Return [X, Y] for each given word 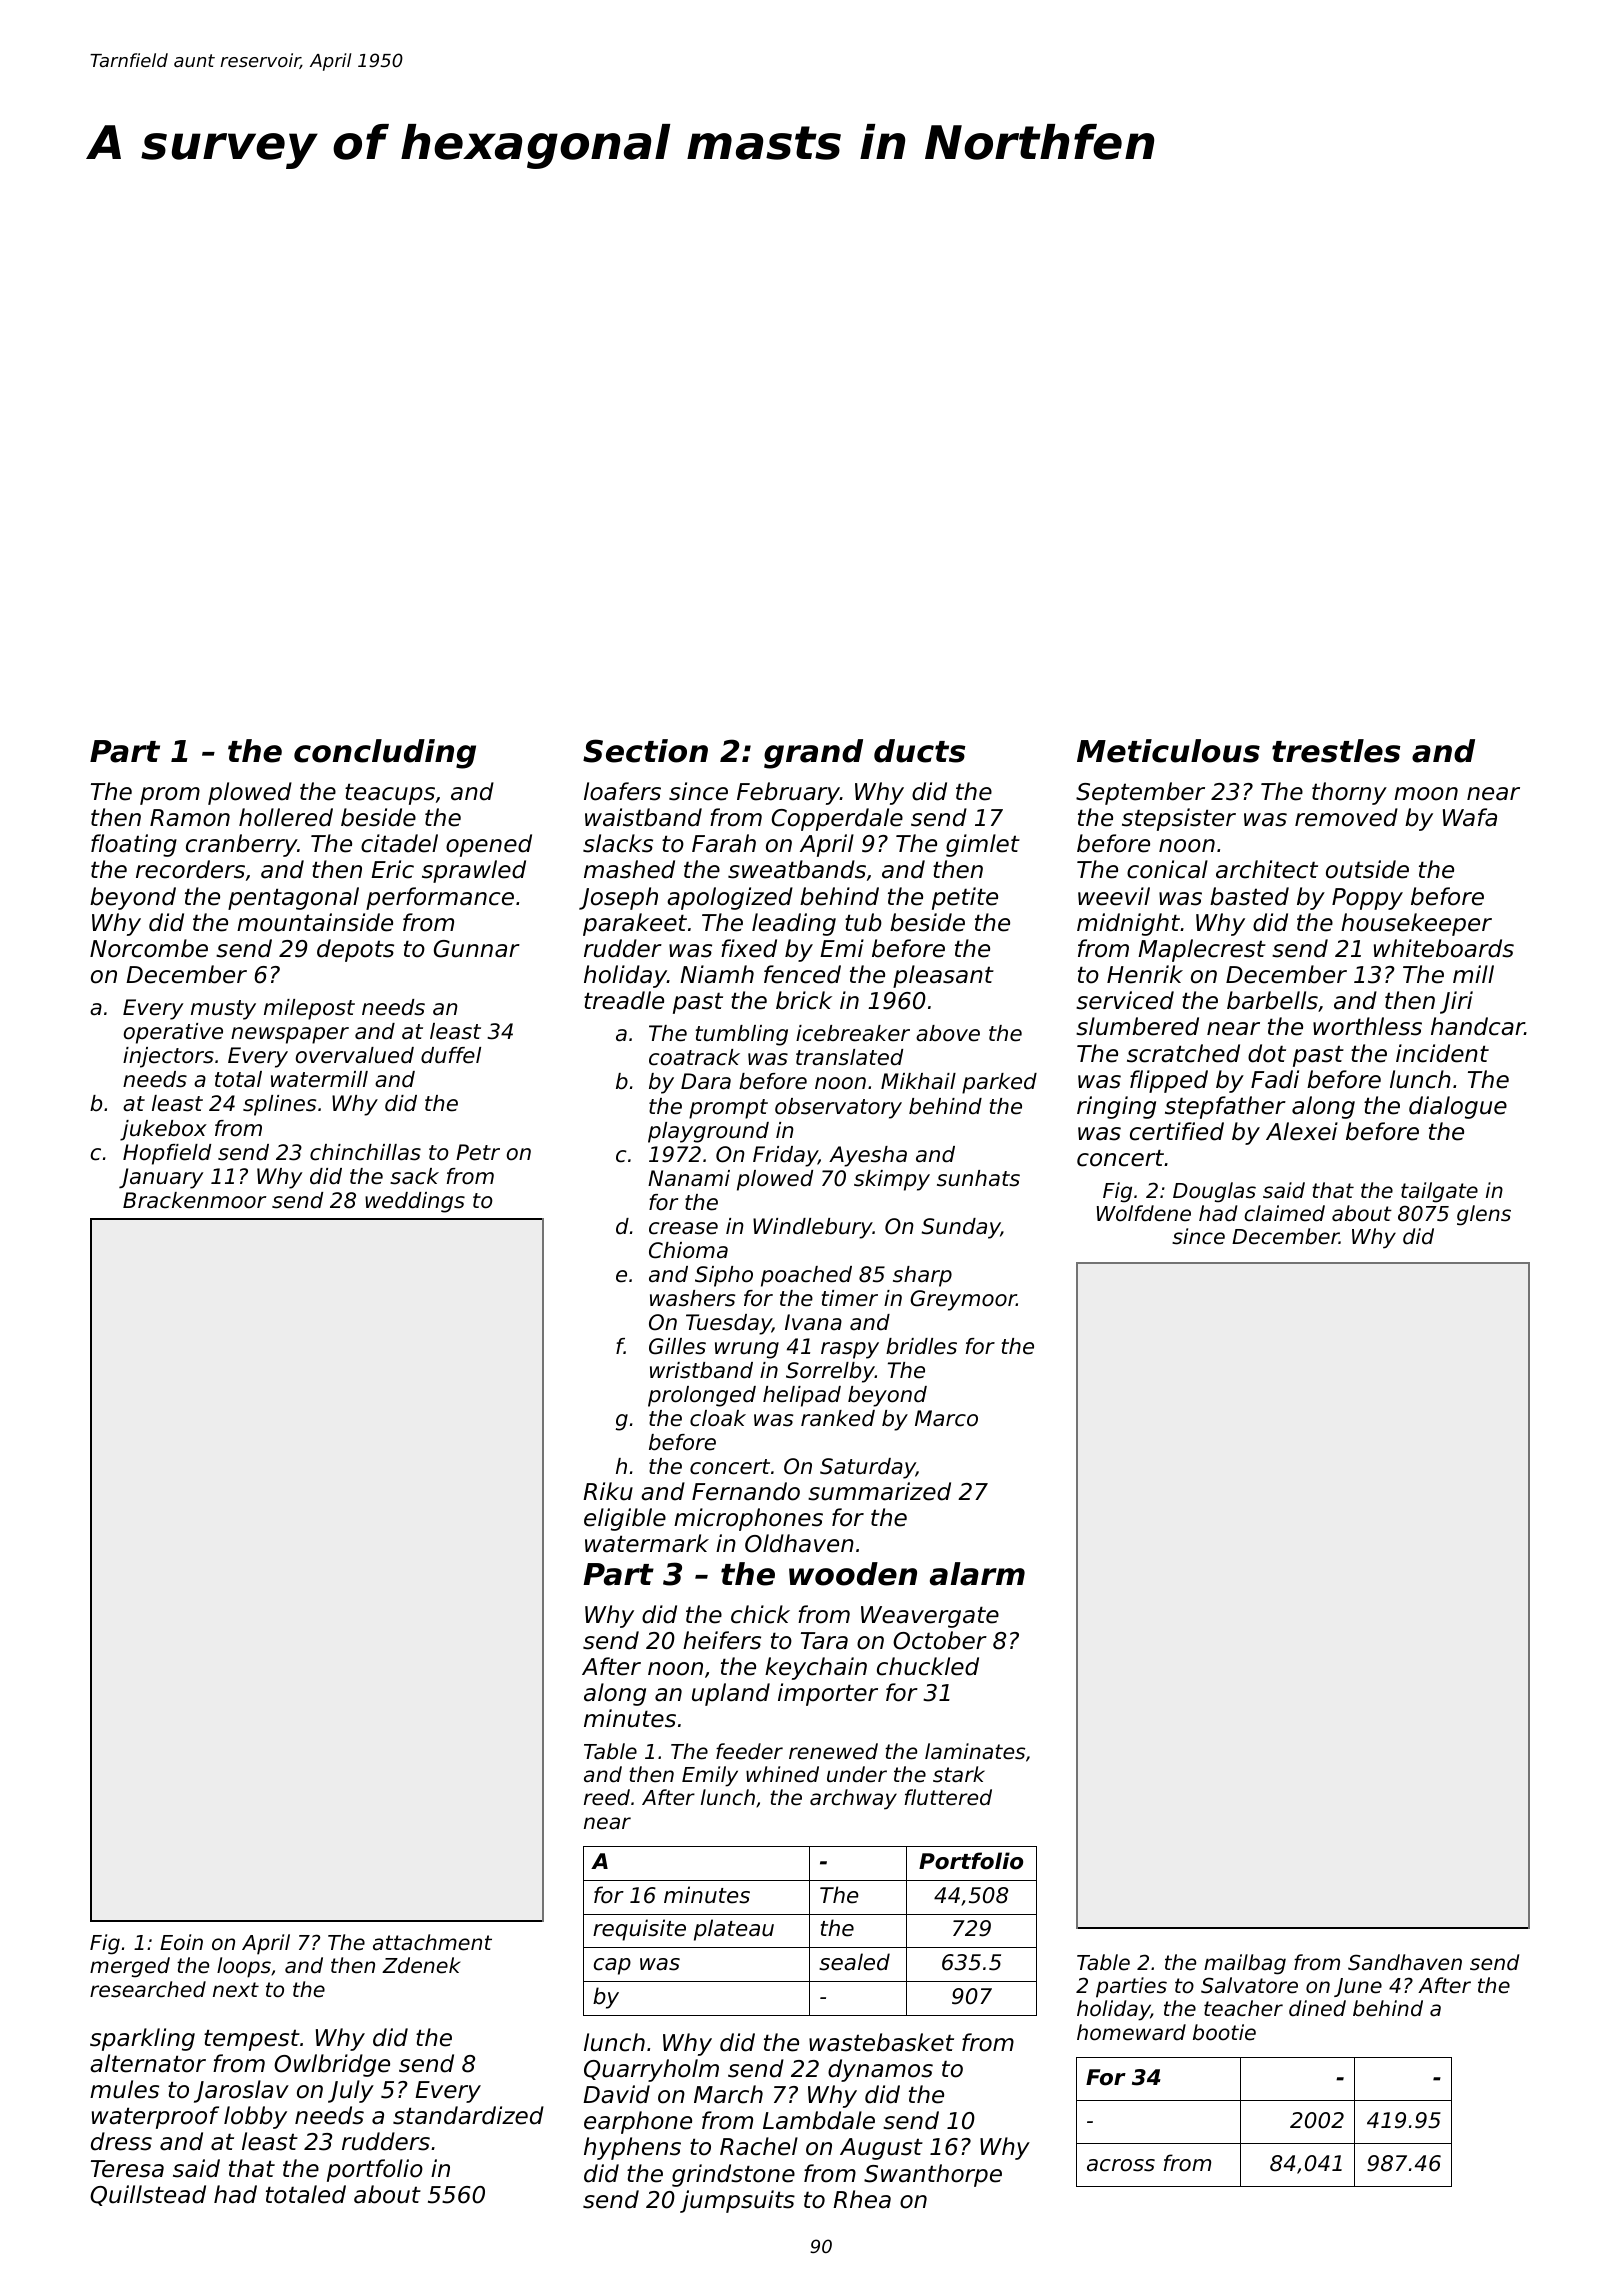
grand [813, 754]
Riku [608, 1491]
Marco [946, 1418]
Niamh [717, 974]
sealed [854, 1962]
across [1121, 2165]
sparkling [142, 2039]
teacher [1243, 2008]
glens [1484, 1215]
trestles [1336, 751]
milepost [309, 1009]
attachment [432, 1942]
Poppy [1367, 899]
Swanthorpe [933, 2175]
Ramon [190, 818]
